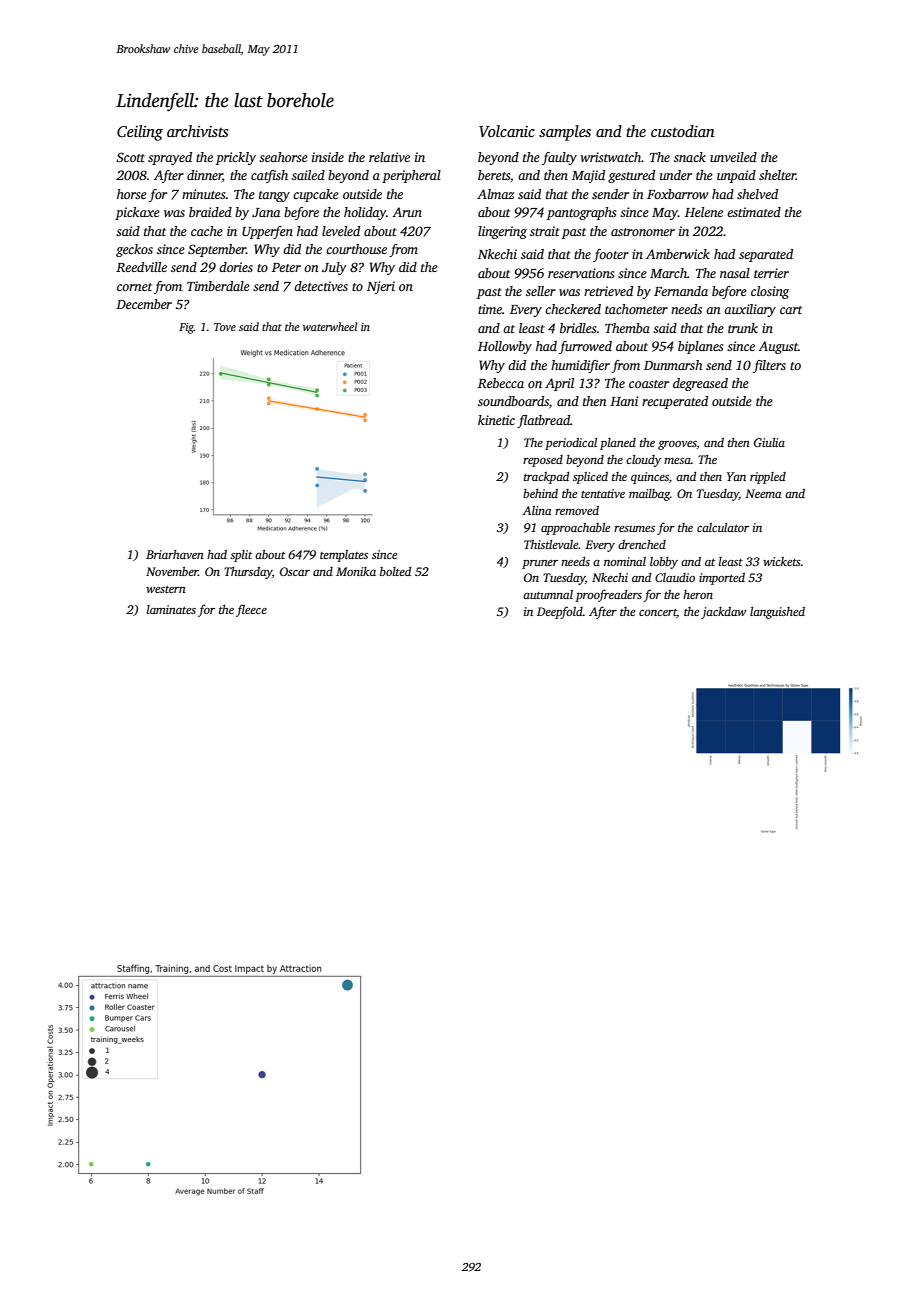  What do you see at coordinates (501, 383) in the screenshot?
I see `Rebecca` at bounding box center [501, 383].
